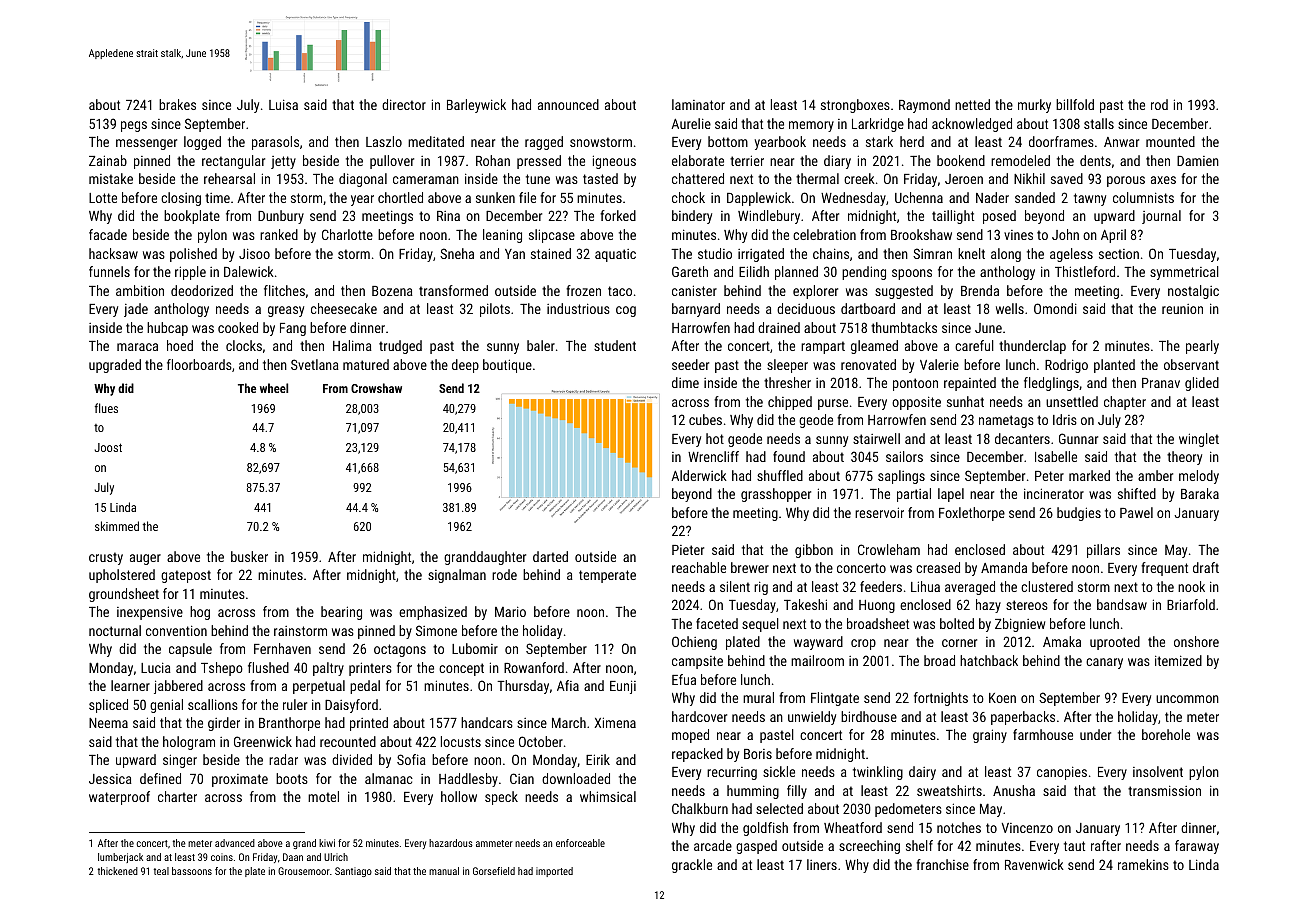  I want to click on laminator, so click(698, 104).
